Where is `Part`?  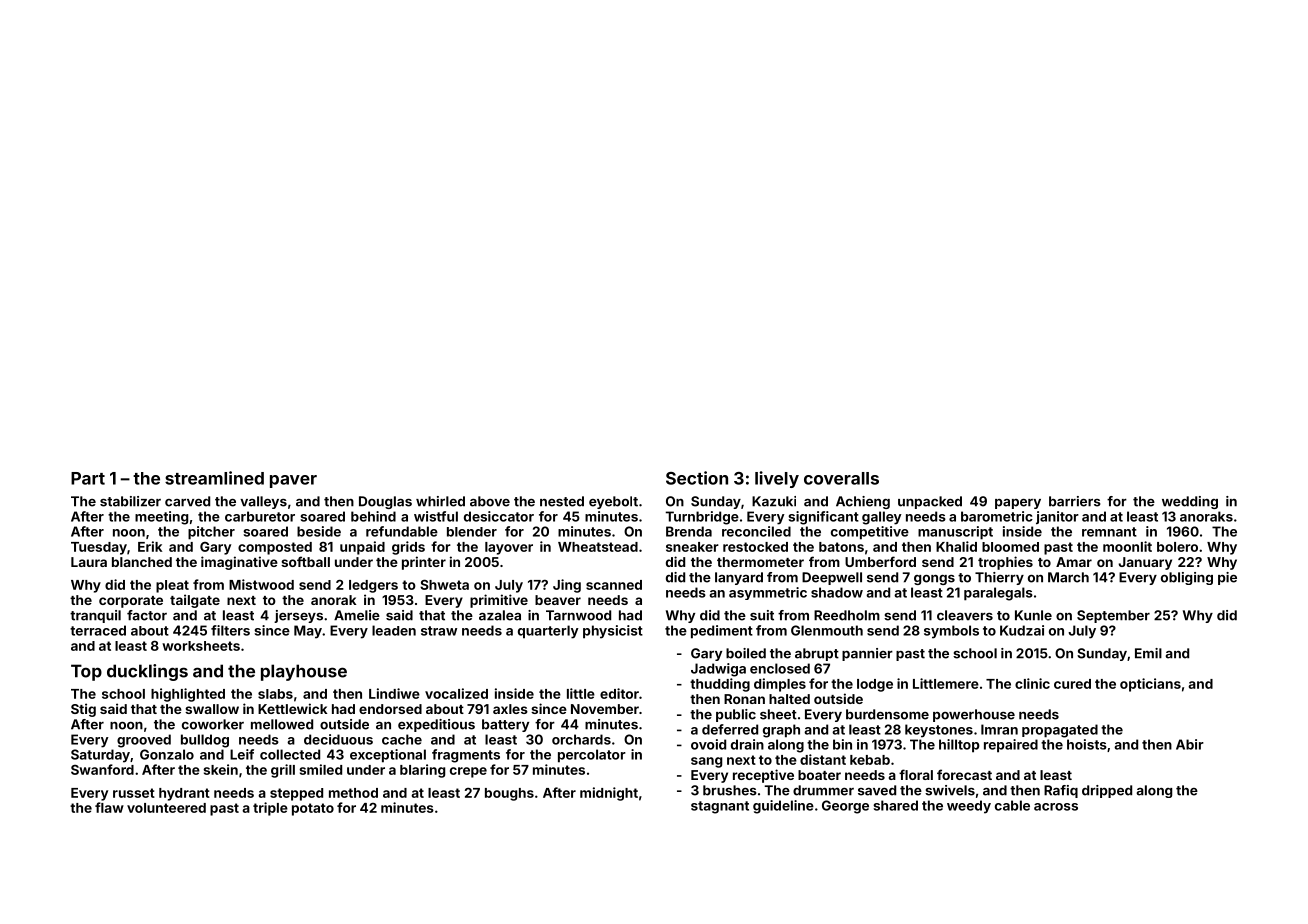
Part is located at coordinates (88, 478).
